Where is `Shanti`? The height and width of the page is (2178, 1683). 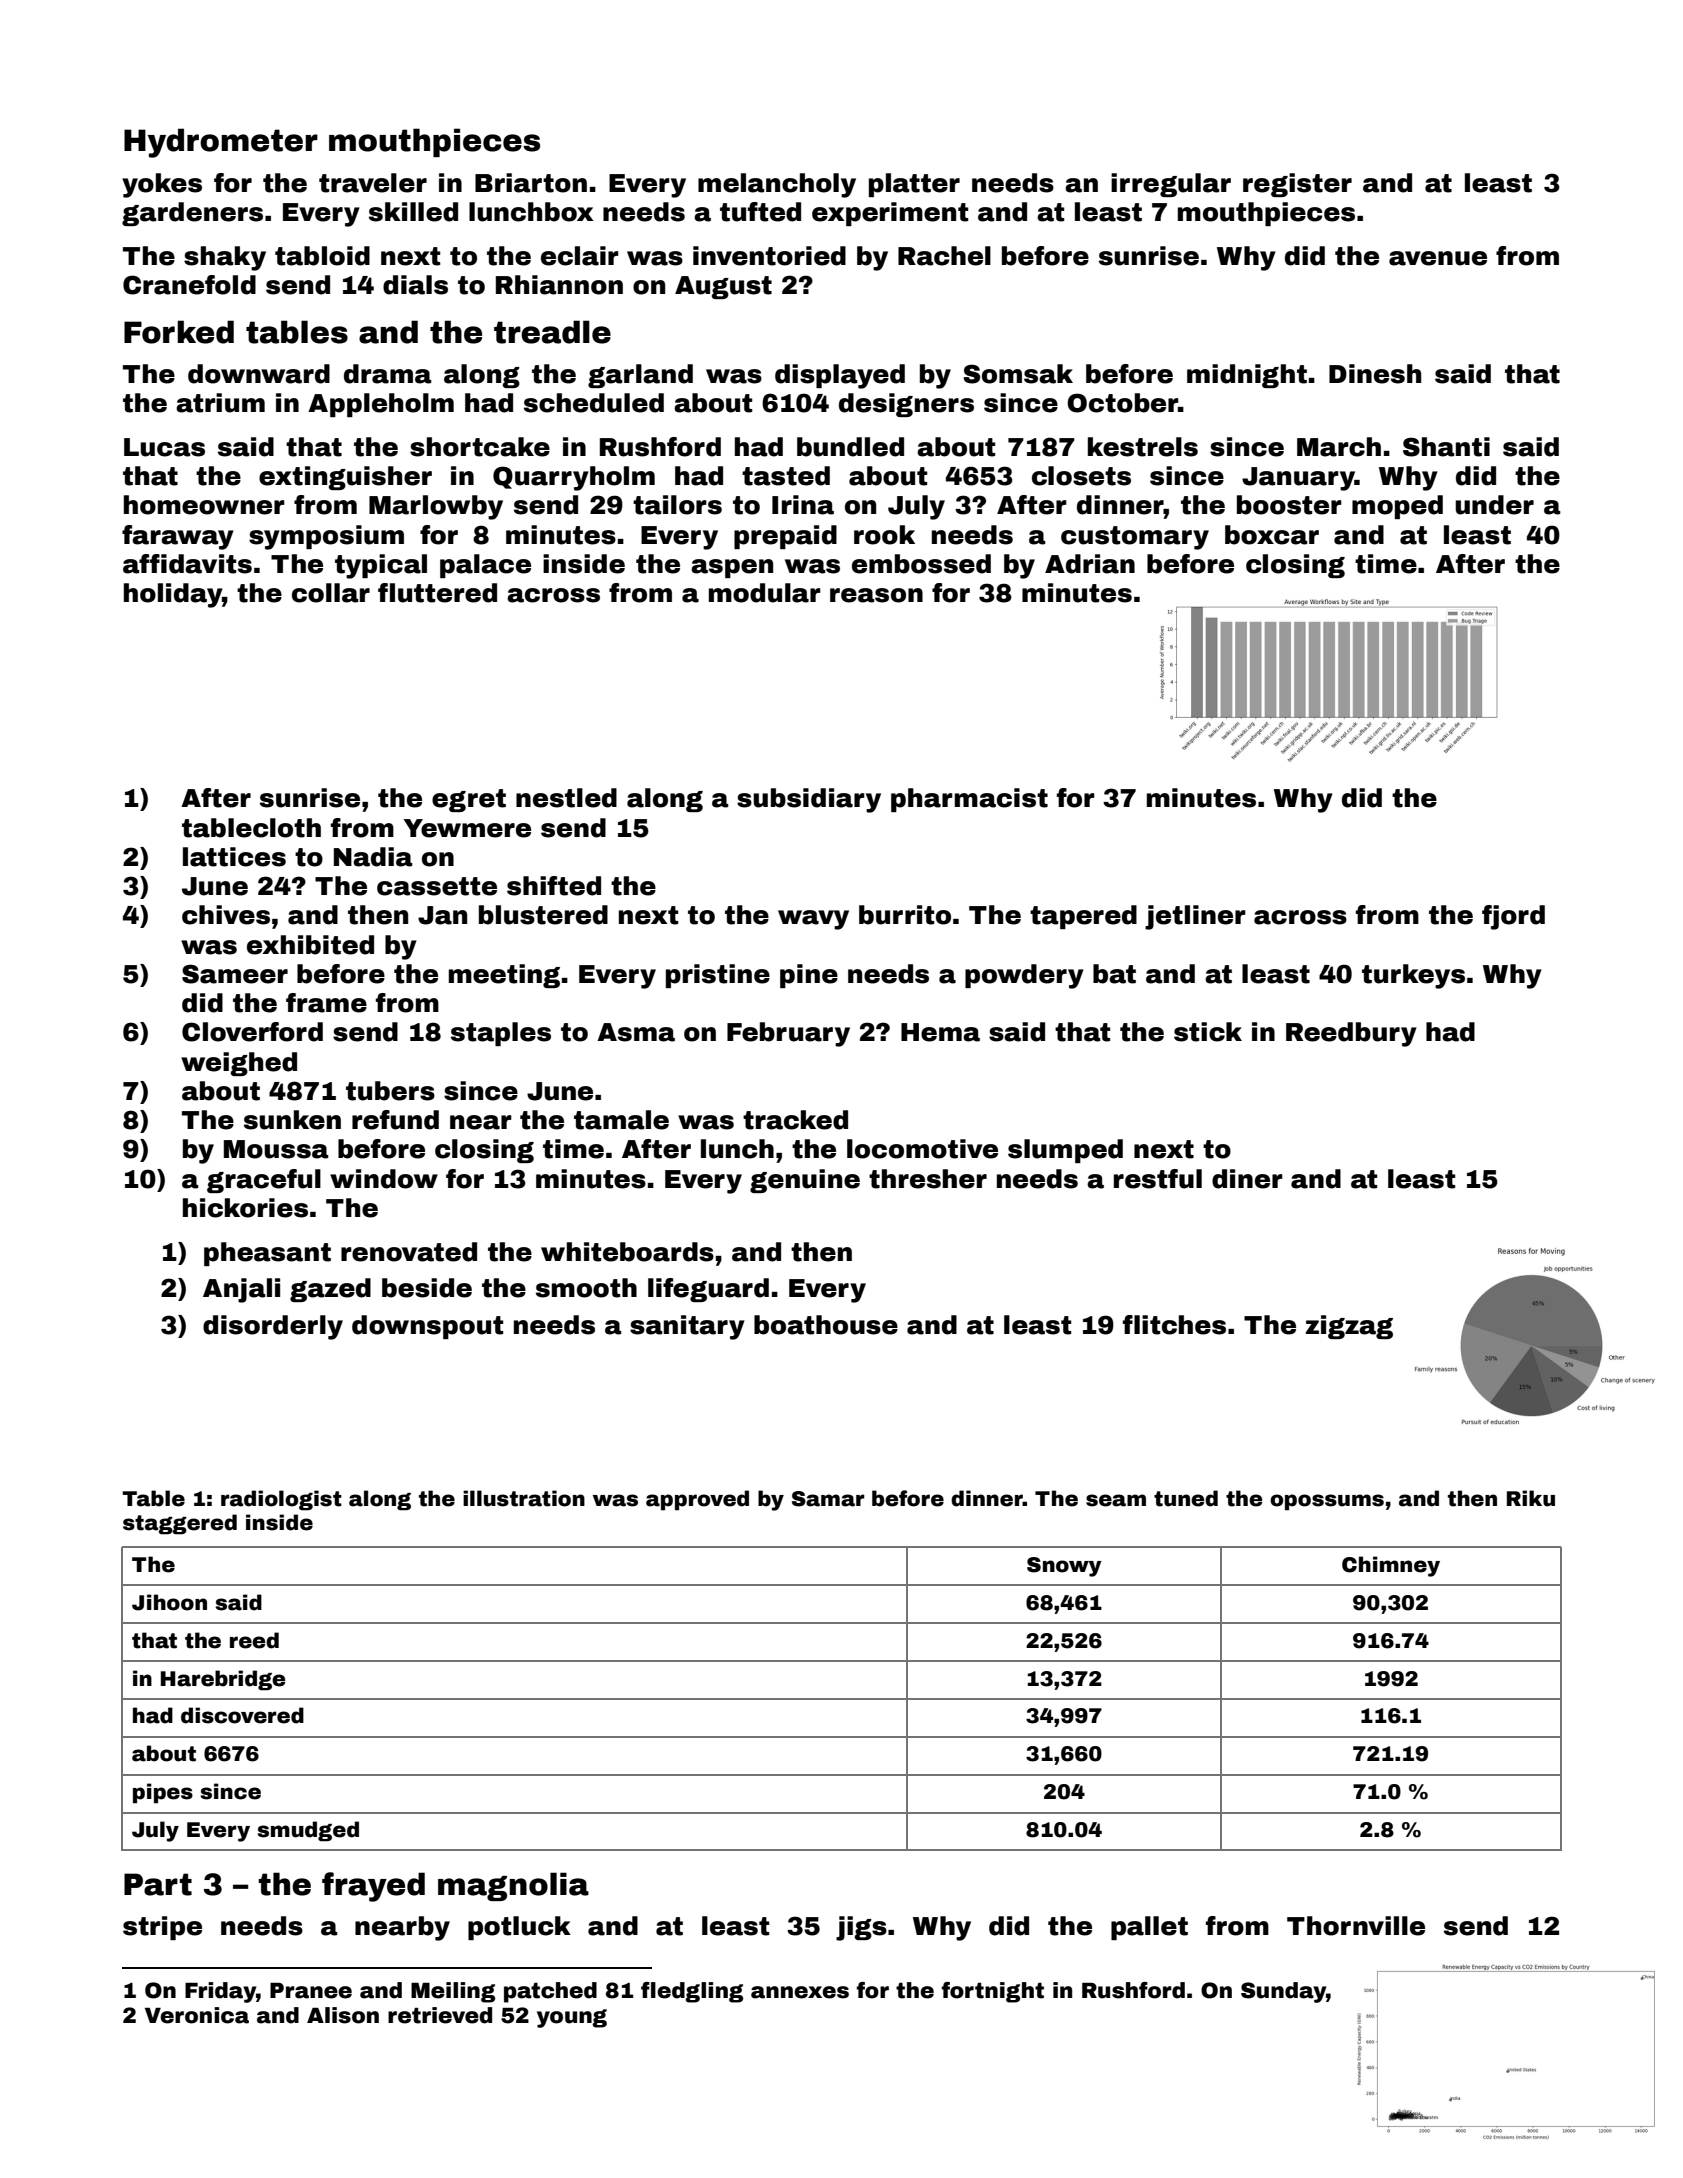
Shanti is located at coordinates (1446, 447).
